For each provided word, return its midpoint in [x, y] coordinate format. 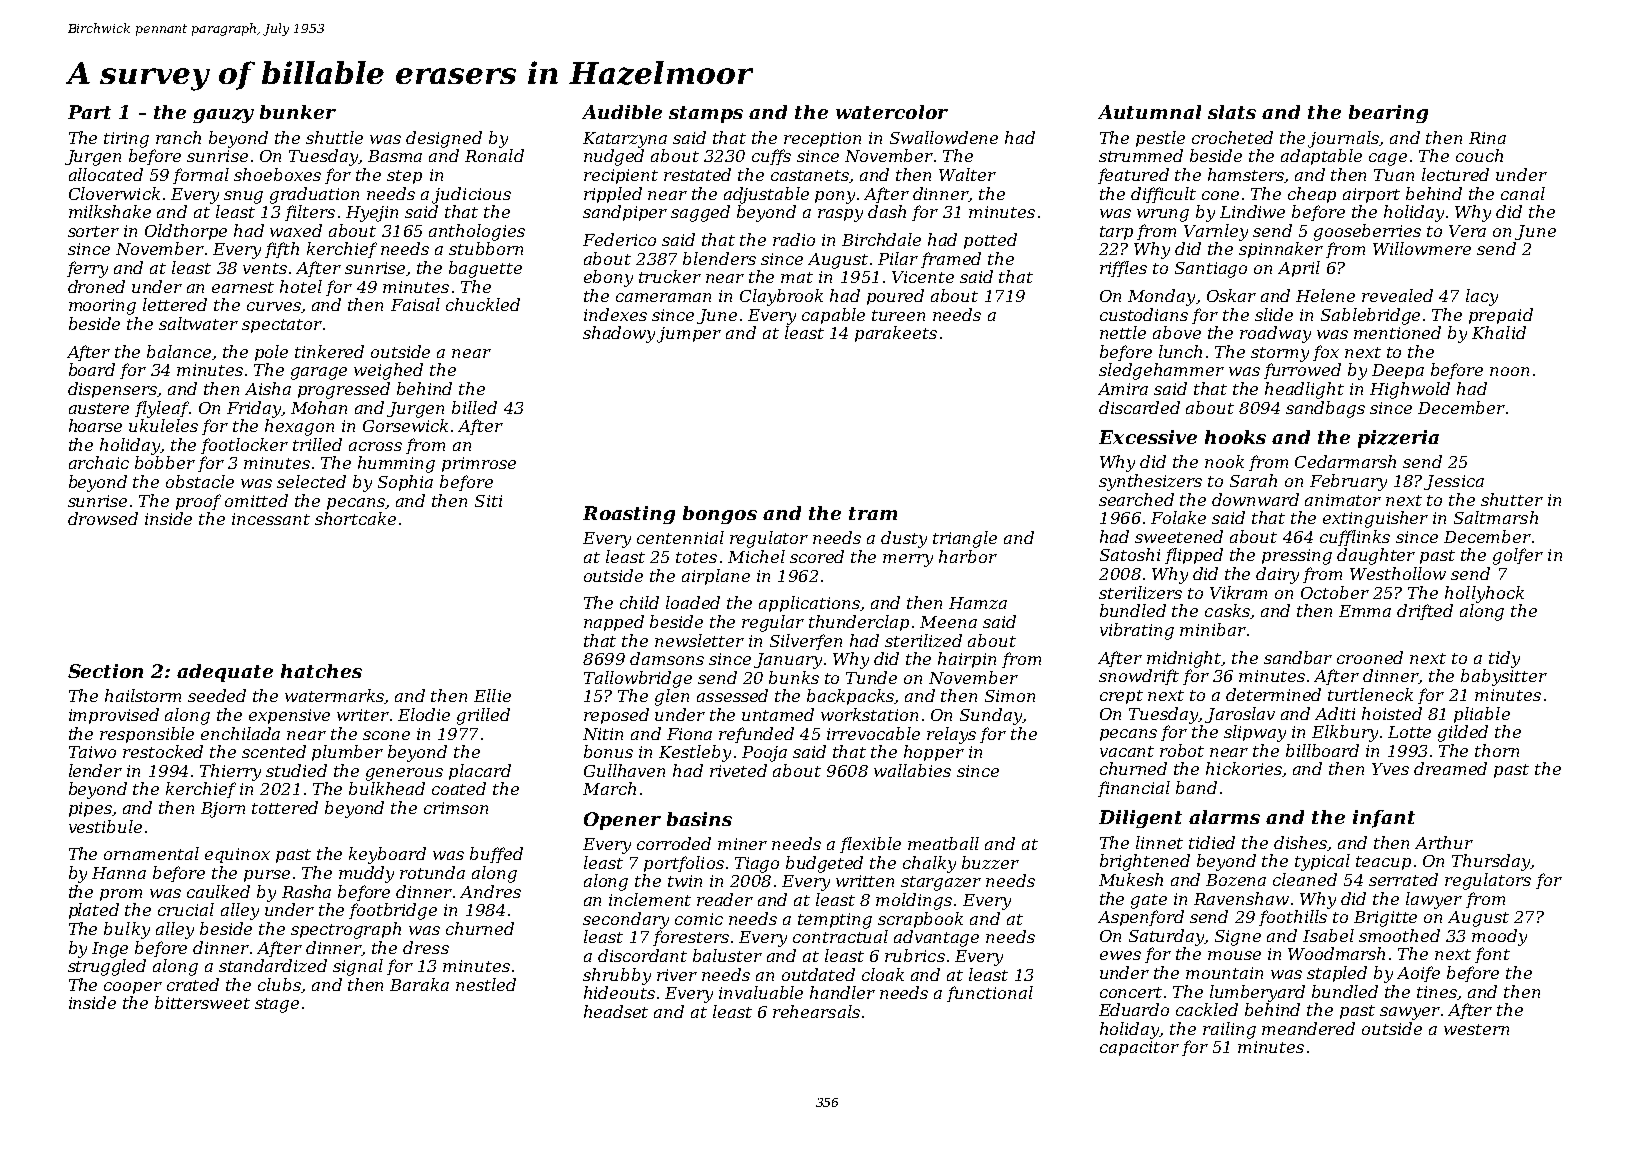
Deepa [1398, 371]
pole [271, 353]
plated [94, 911]
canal [1523, 193]
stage [277, 1005]
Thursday [1491, 862]
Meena [948, 622]
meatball [943, 843]
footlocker [244, 446]
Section [105, 671]
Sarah [1253, 480]
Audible [622, 112]
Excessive [1148, 437]
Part [89, 112]
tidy [1504, 659]
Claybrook [781, 297]
